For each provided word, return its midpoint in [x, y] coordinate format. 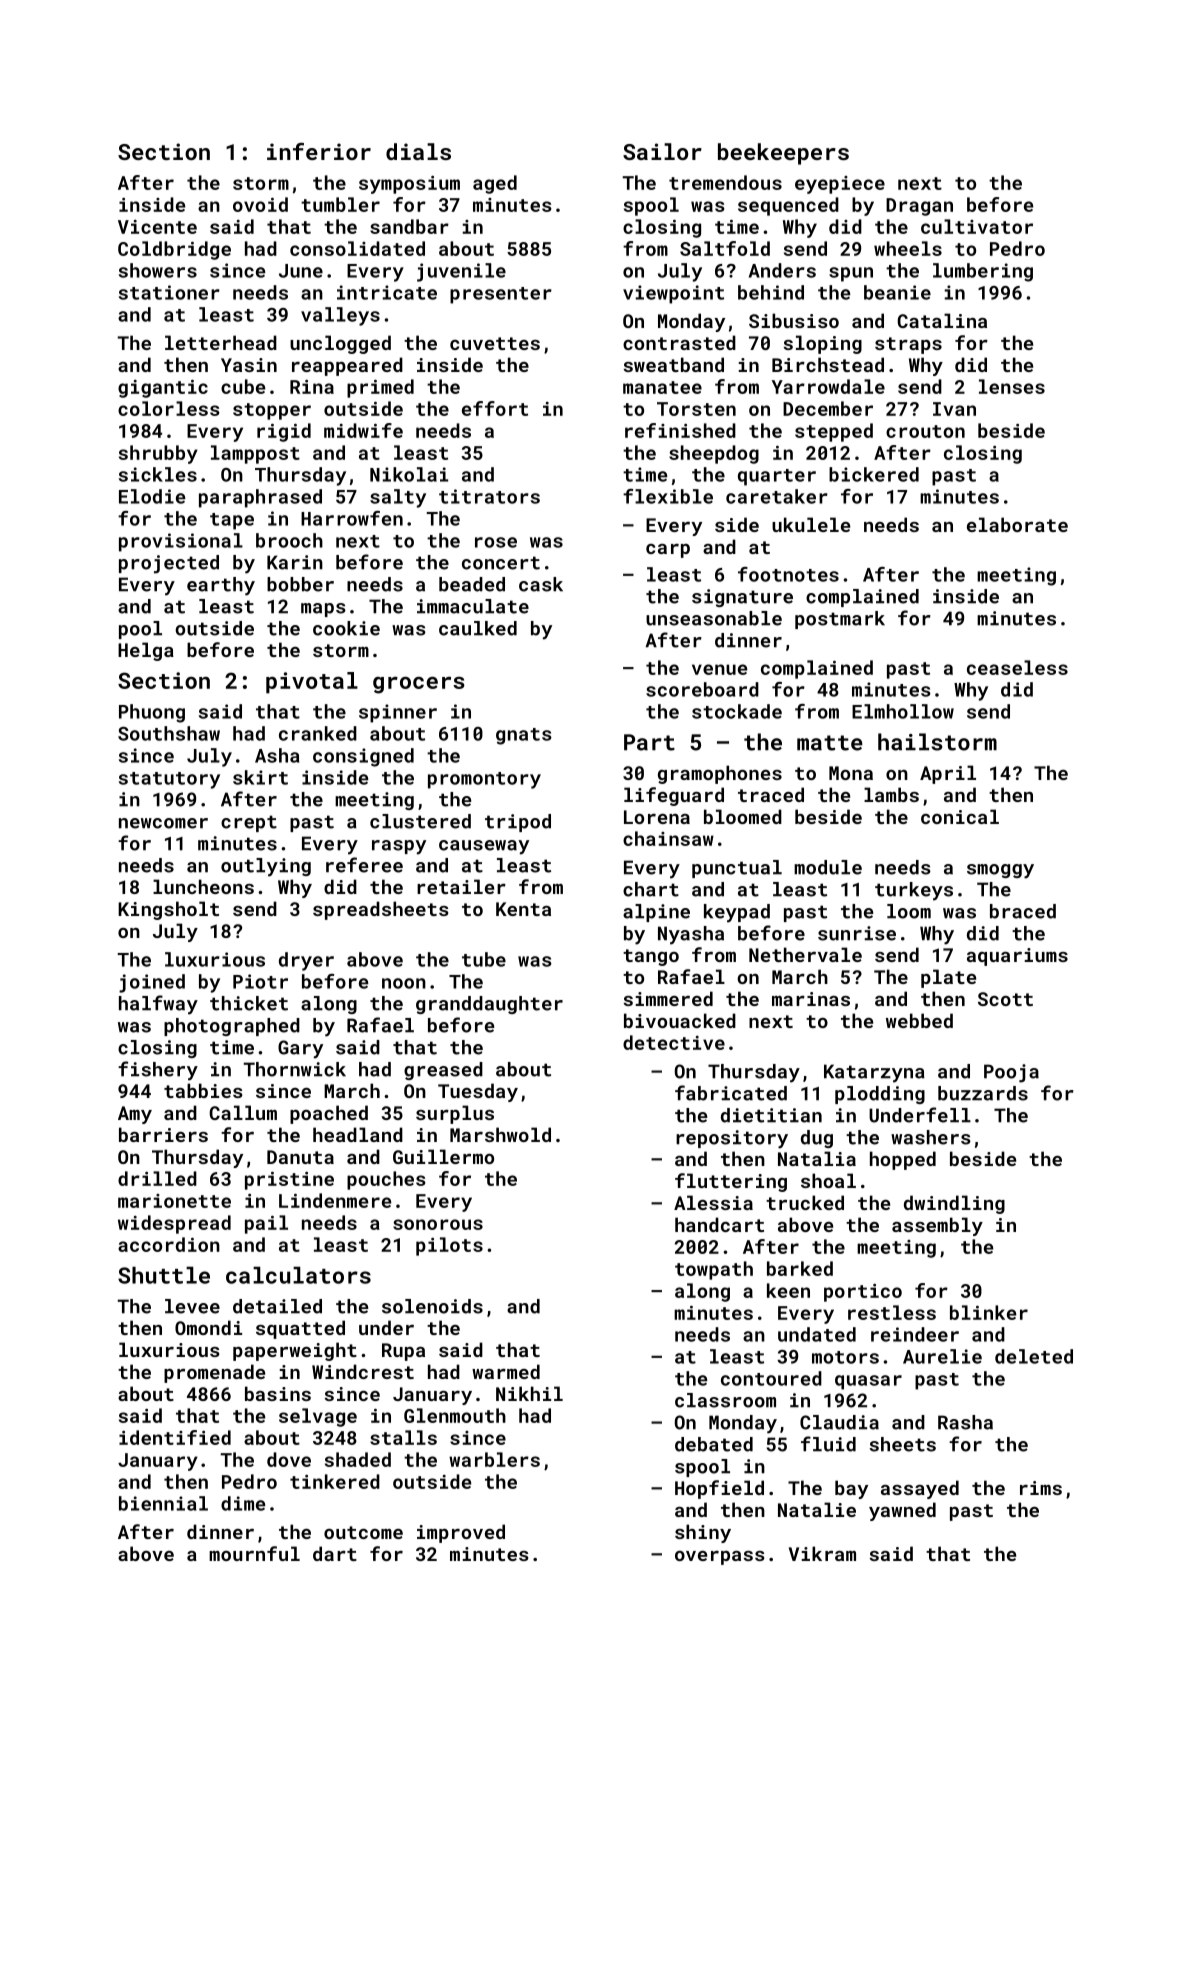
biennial [163, 1503]
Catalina [942, 320]
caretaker [777, 496]
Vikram [822, 1553]
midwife [363, 430]
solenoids [432, 1306]
